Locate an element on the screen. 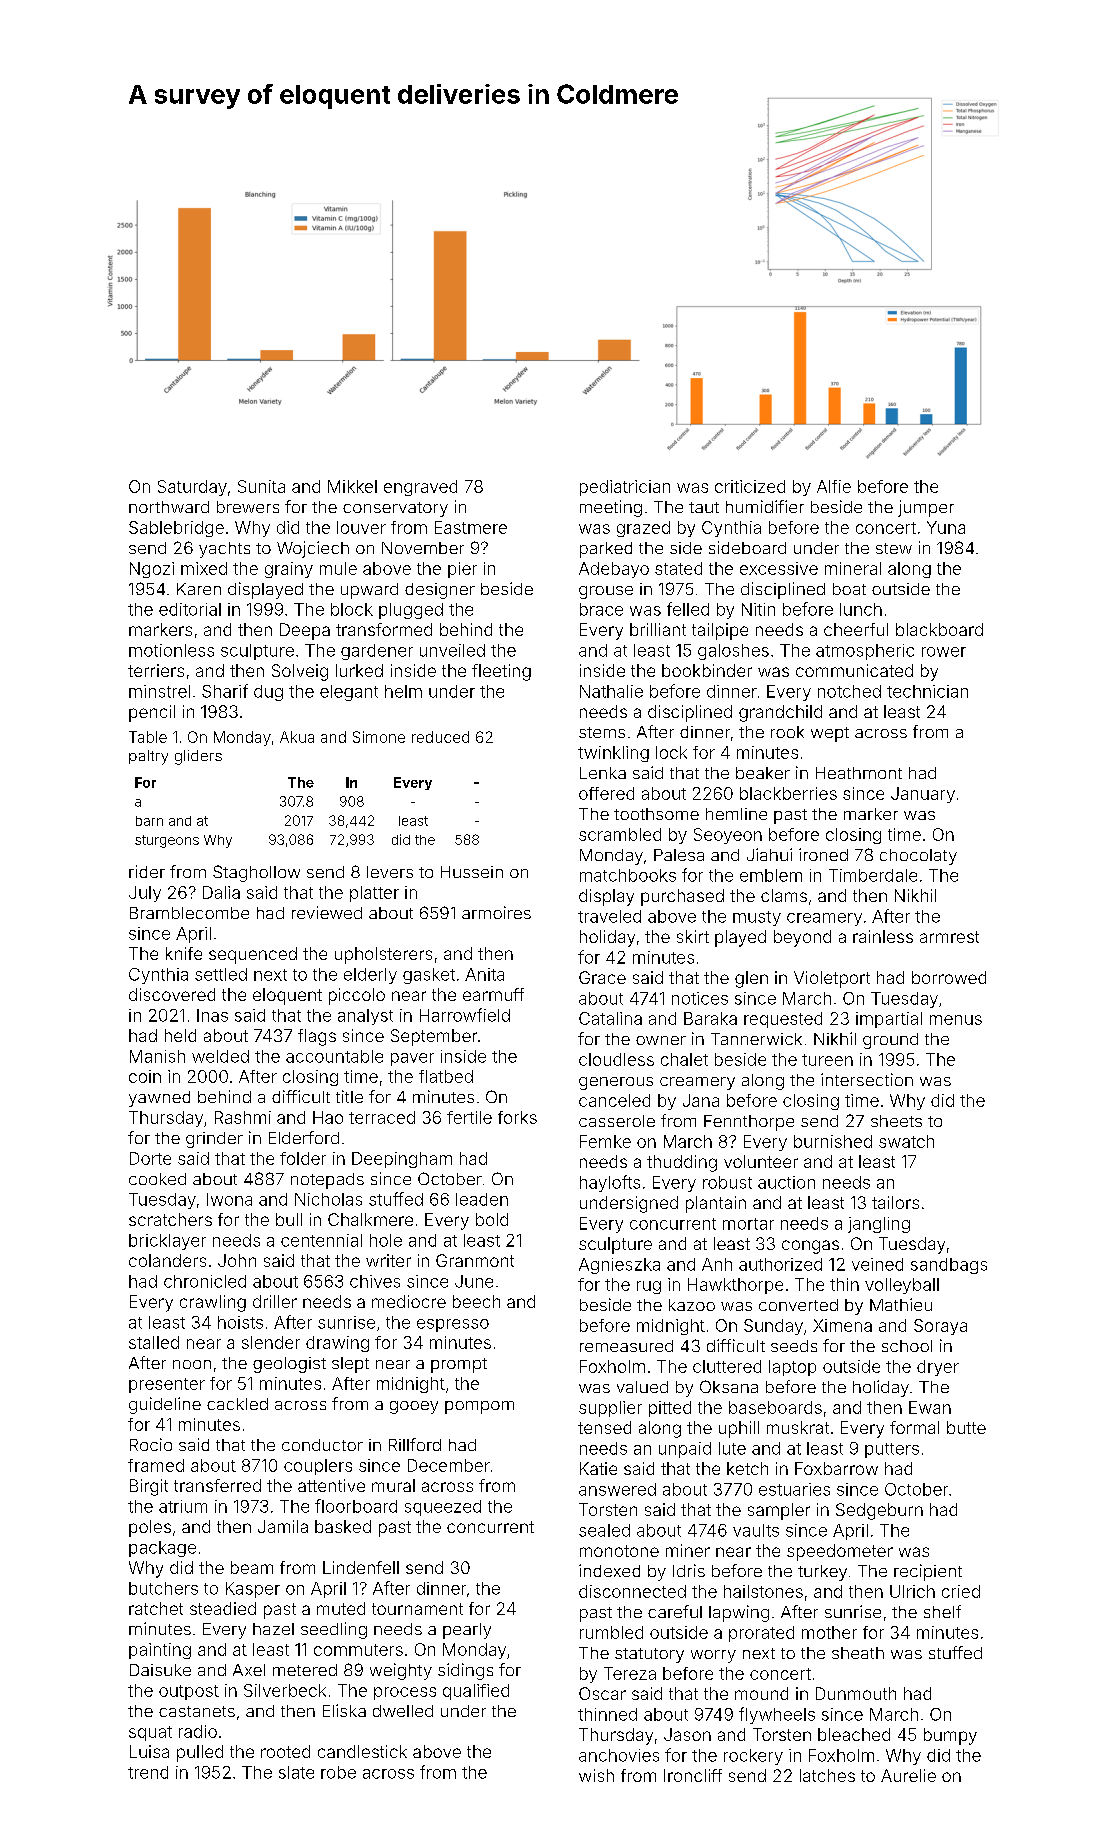  Sunita is located at coordinates (261, 486).
